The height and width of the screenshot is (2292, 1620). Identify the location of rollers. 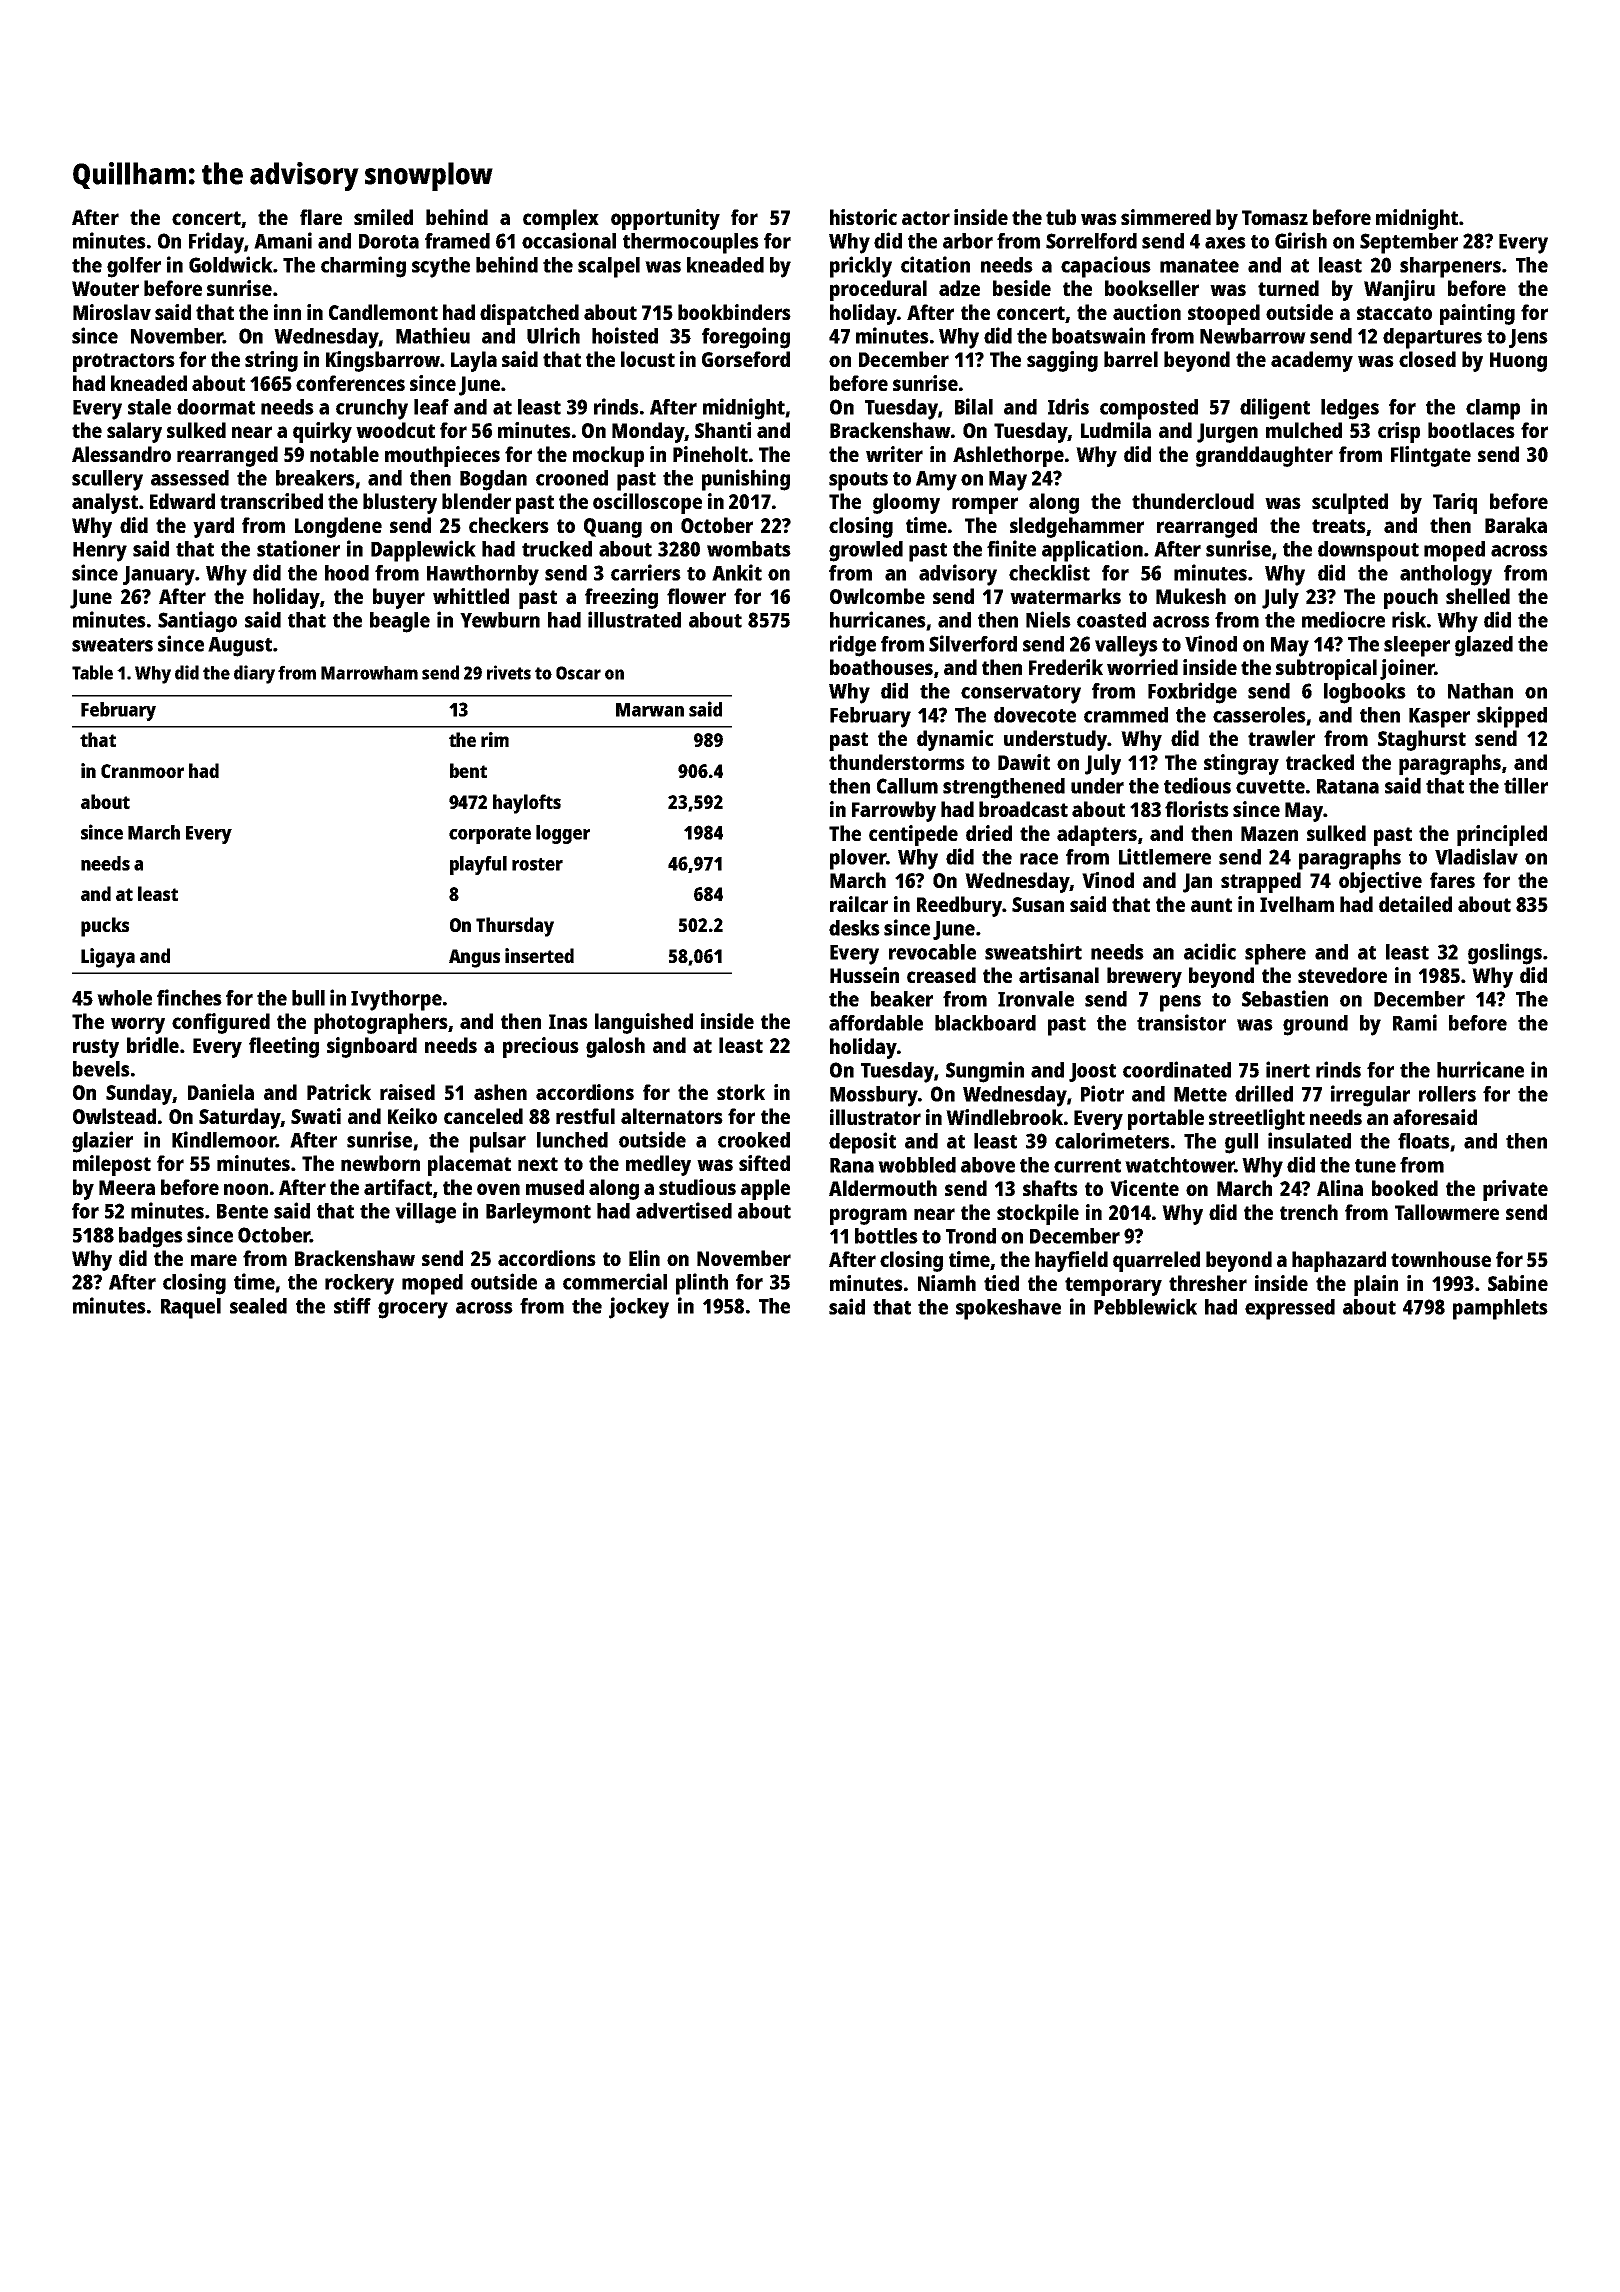
(1447, 1094).
